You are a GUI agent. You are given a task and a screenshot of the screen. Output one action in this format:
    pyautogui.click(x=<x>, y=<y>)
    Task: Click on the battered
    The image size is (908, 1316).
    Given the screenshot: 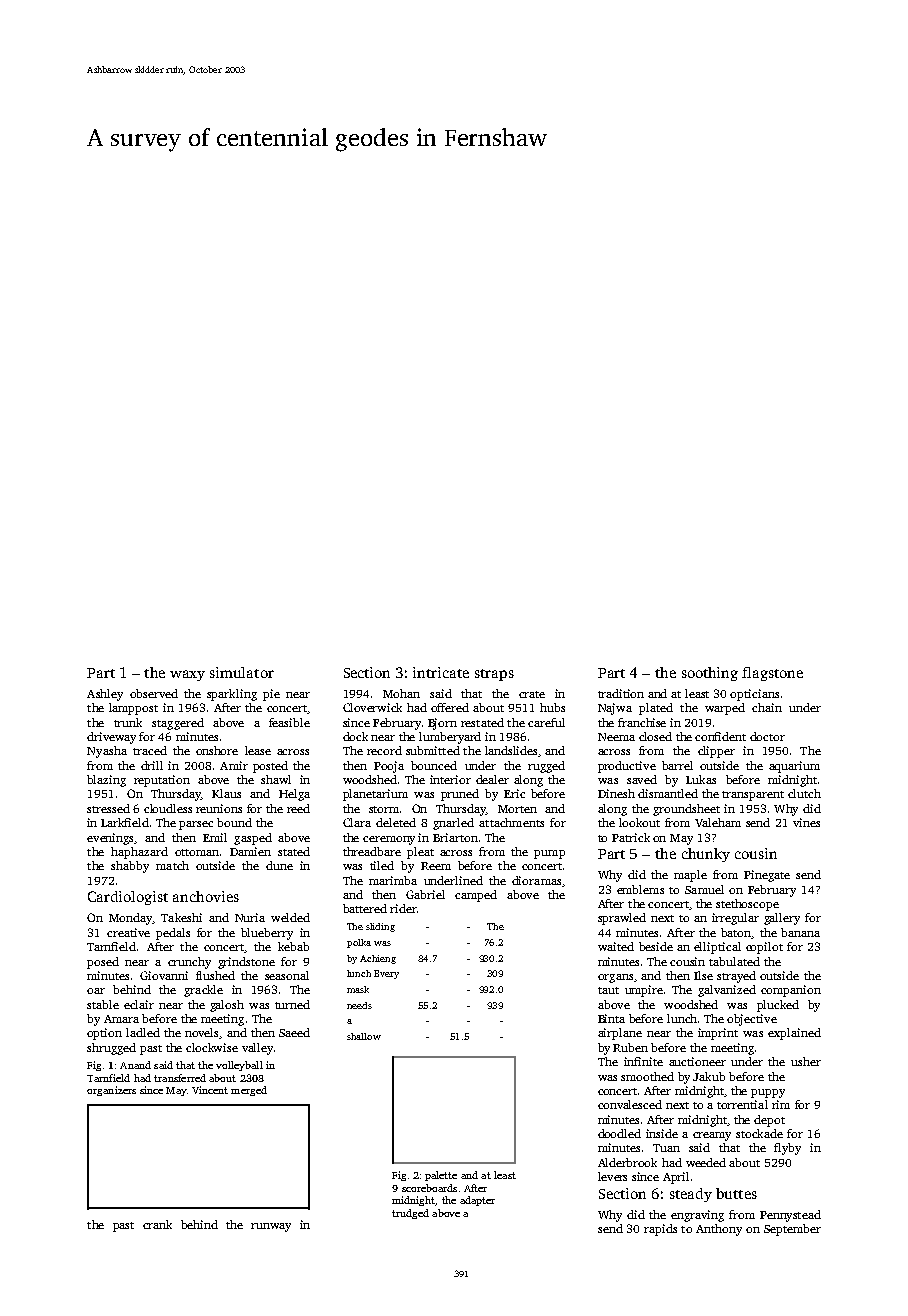 What is the action you would take?
    pyautogui.click(x=365, y=908)
